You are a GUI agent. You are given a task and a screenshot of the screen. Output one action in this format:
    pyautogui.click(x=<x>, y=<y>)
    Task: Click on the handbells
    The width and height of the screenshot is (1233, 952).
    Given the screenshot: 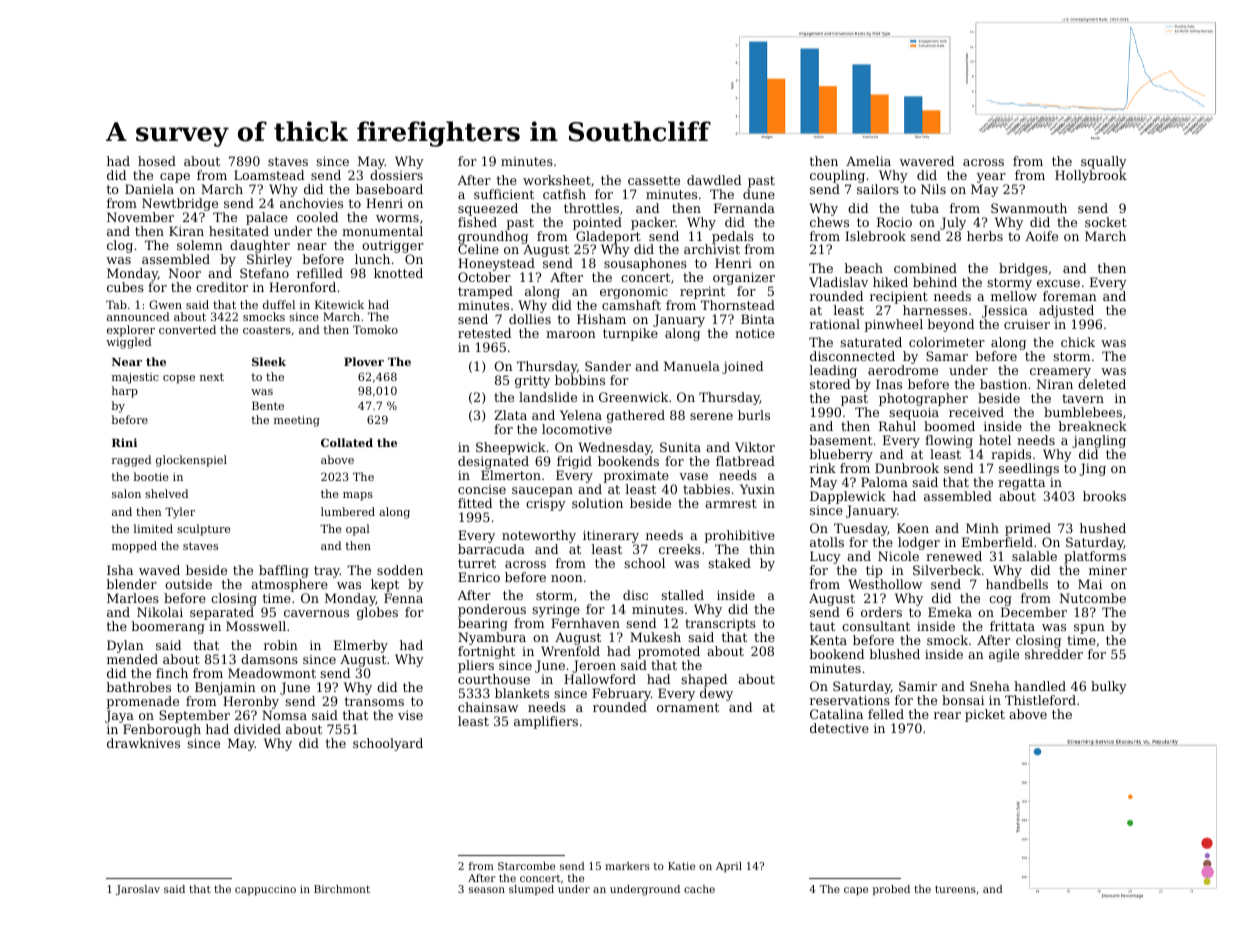 What is the action you would take?
    pyautogui.click(x=1017, y=584)
